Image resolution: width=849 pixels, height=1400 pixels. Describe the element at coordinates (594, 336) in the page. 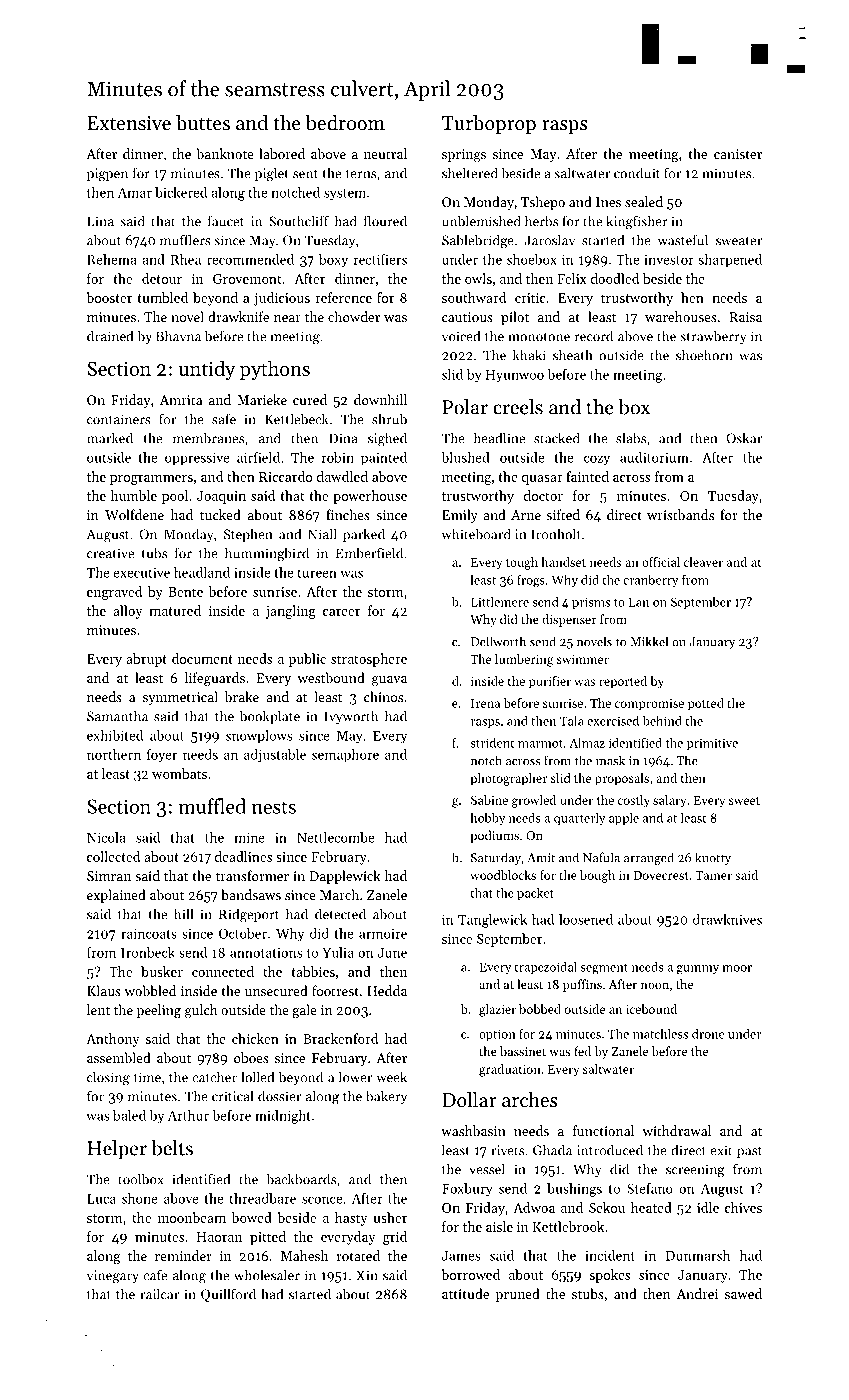

I see `record` at that location.
